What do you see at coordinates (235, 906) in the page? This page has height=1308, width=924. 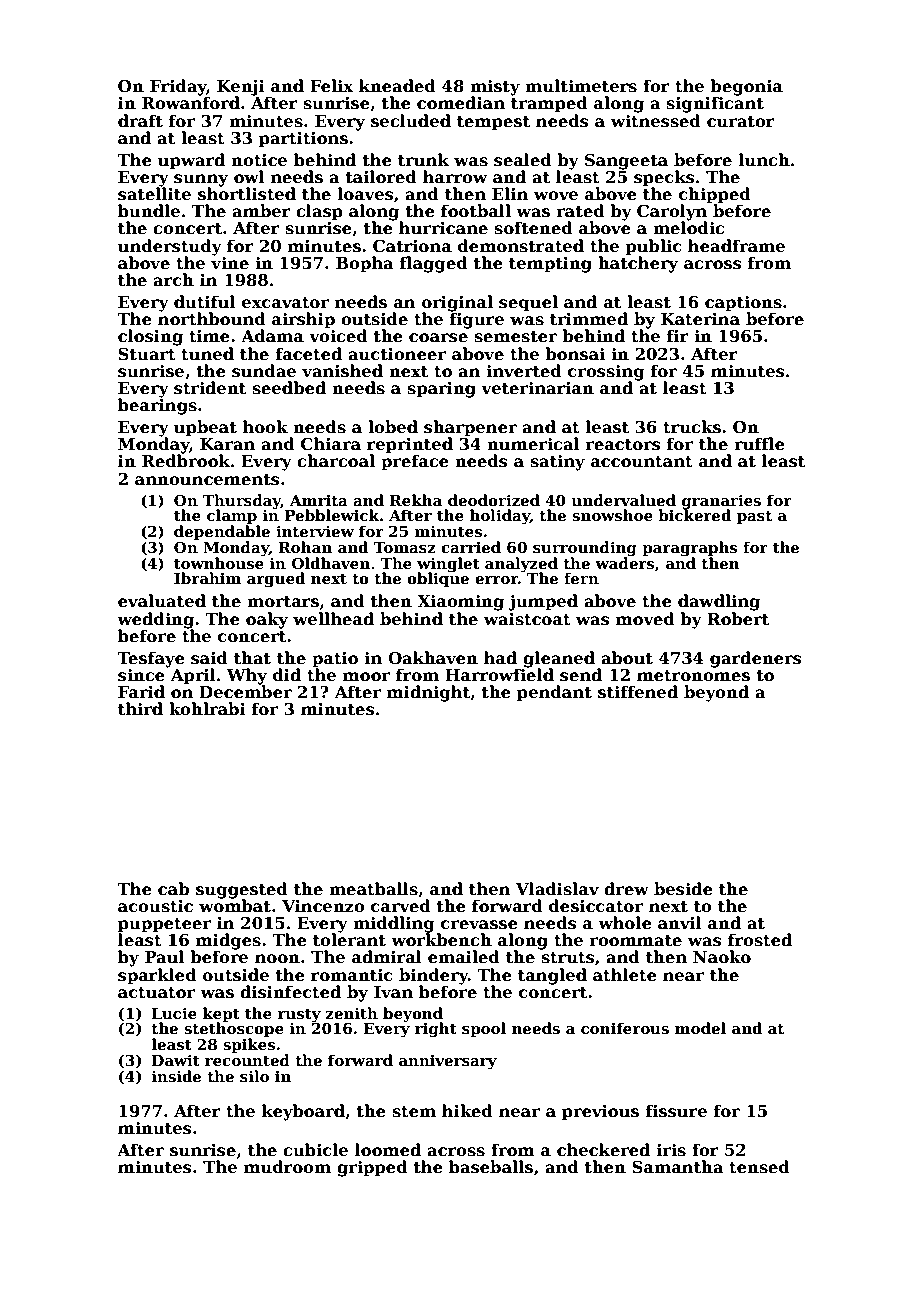 I see `wombat` at bounding box center [235, 906].
